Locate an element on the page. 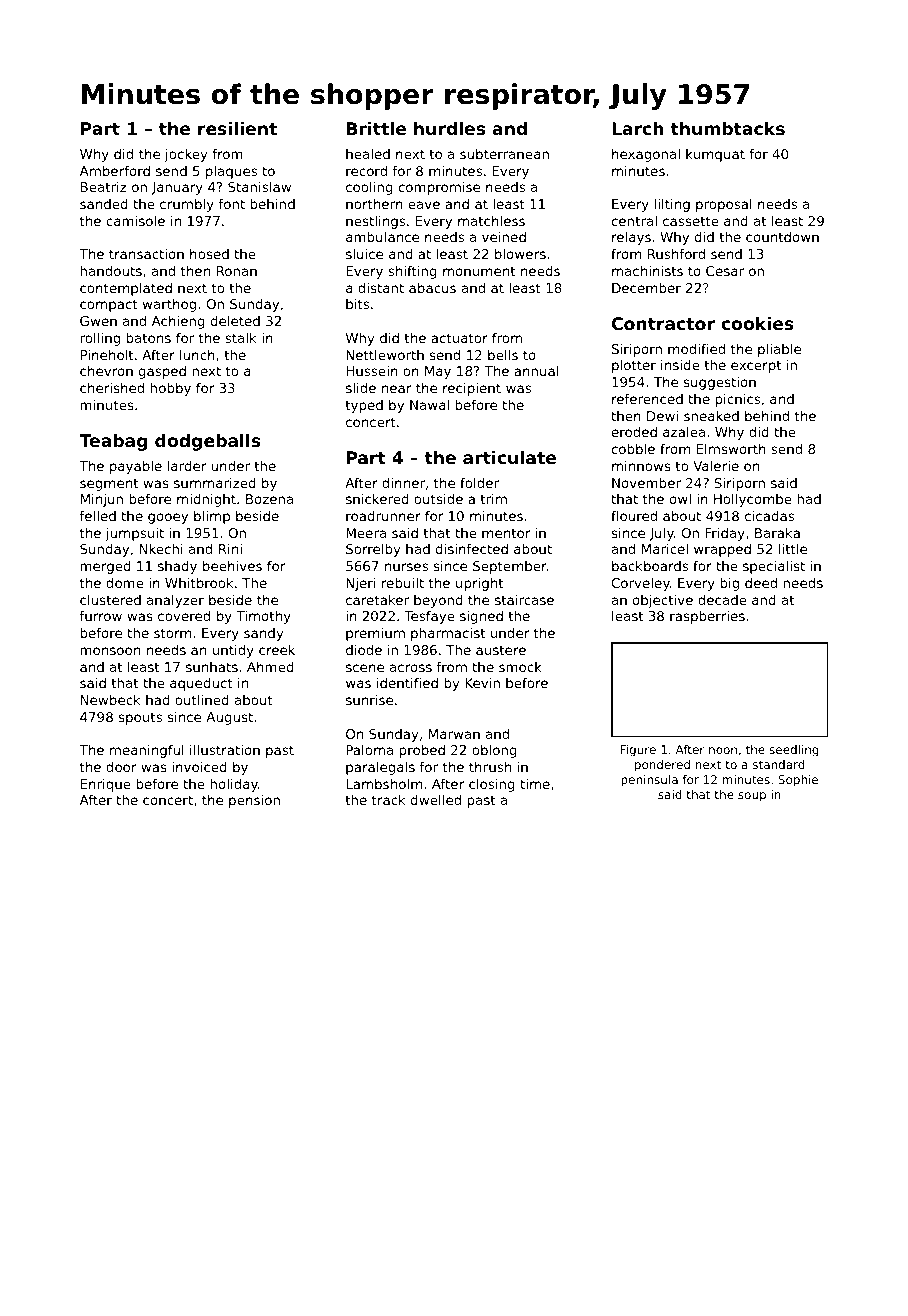 The width and height of the document is (908, 1316). smock is located at coordinates (520, 667).
